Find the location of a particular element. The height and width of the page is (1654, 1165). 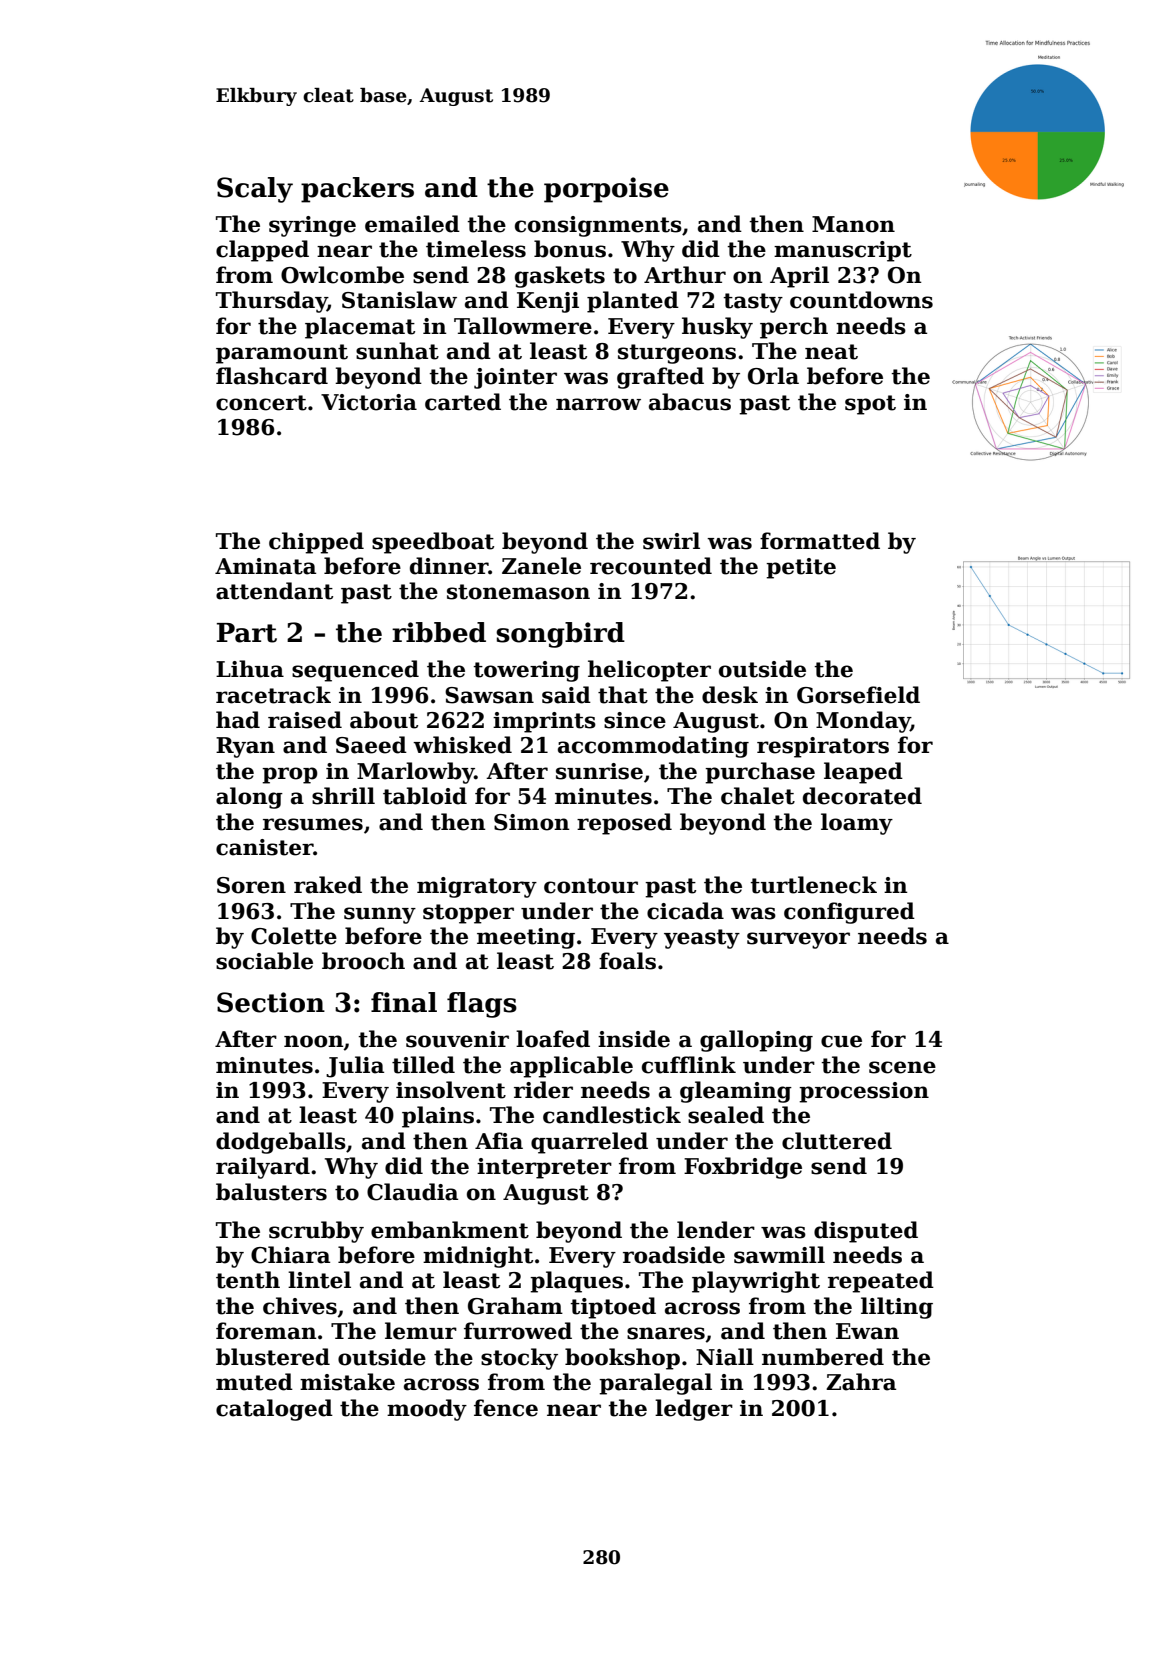

Manon is located at coordinates (853, 224).
